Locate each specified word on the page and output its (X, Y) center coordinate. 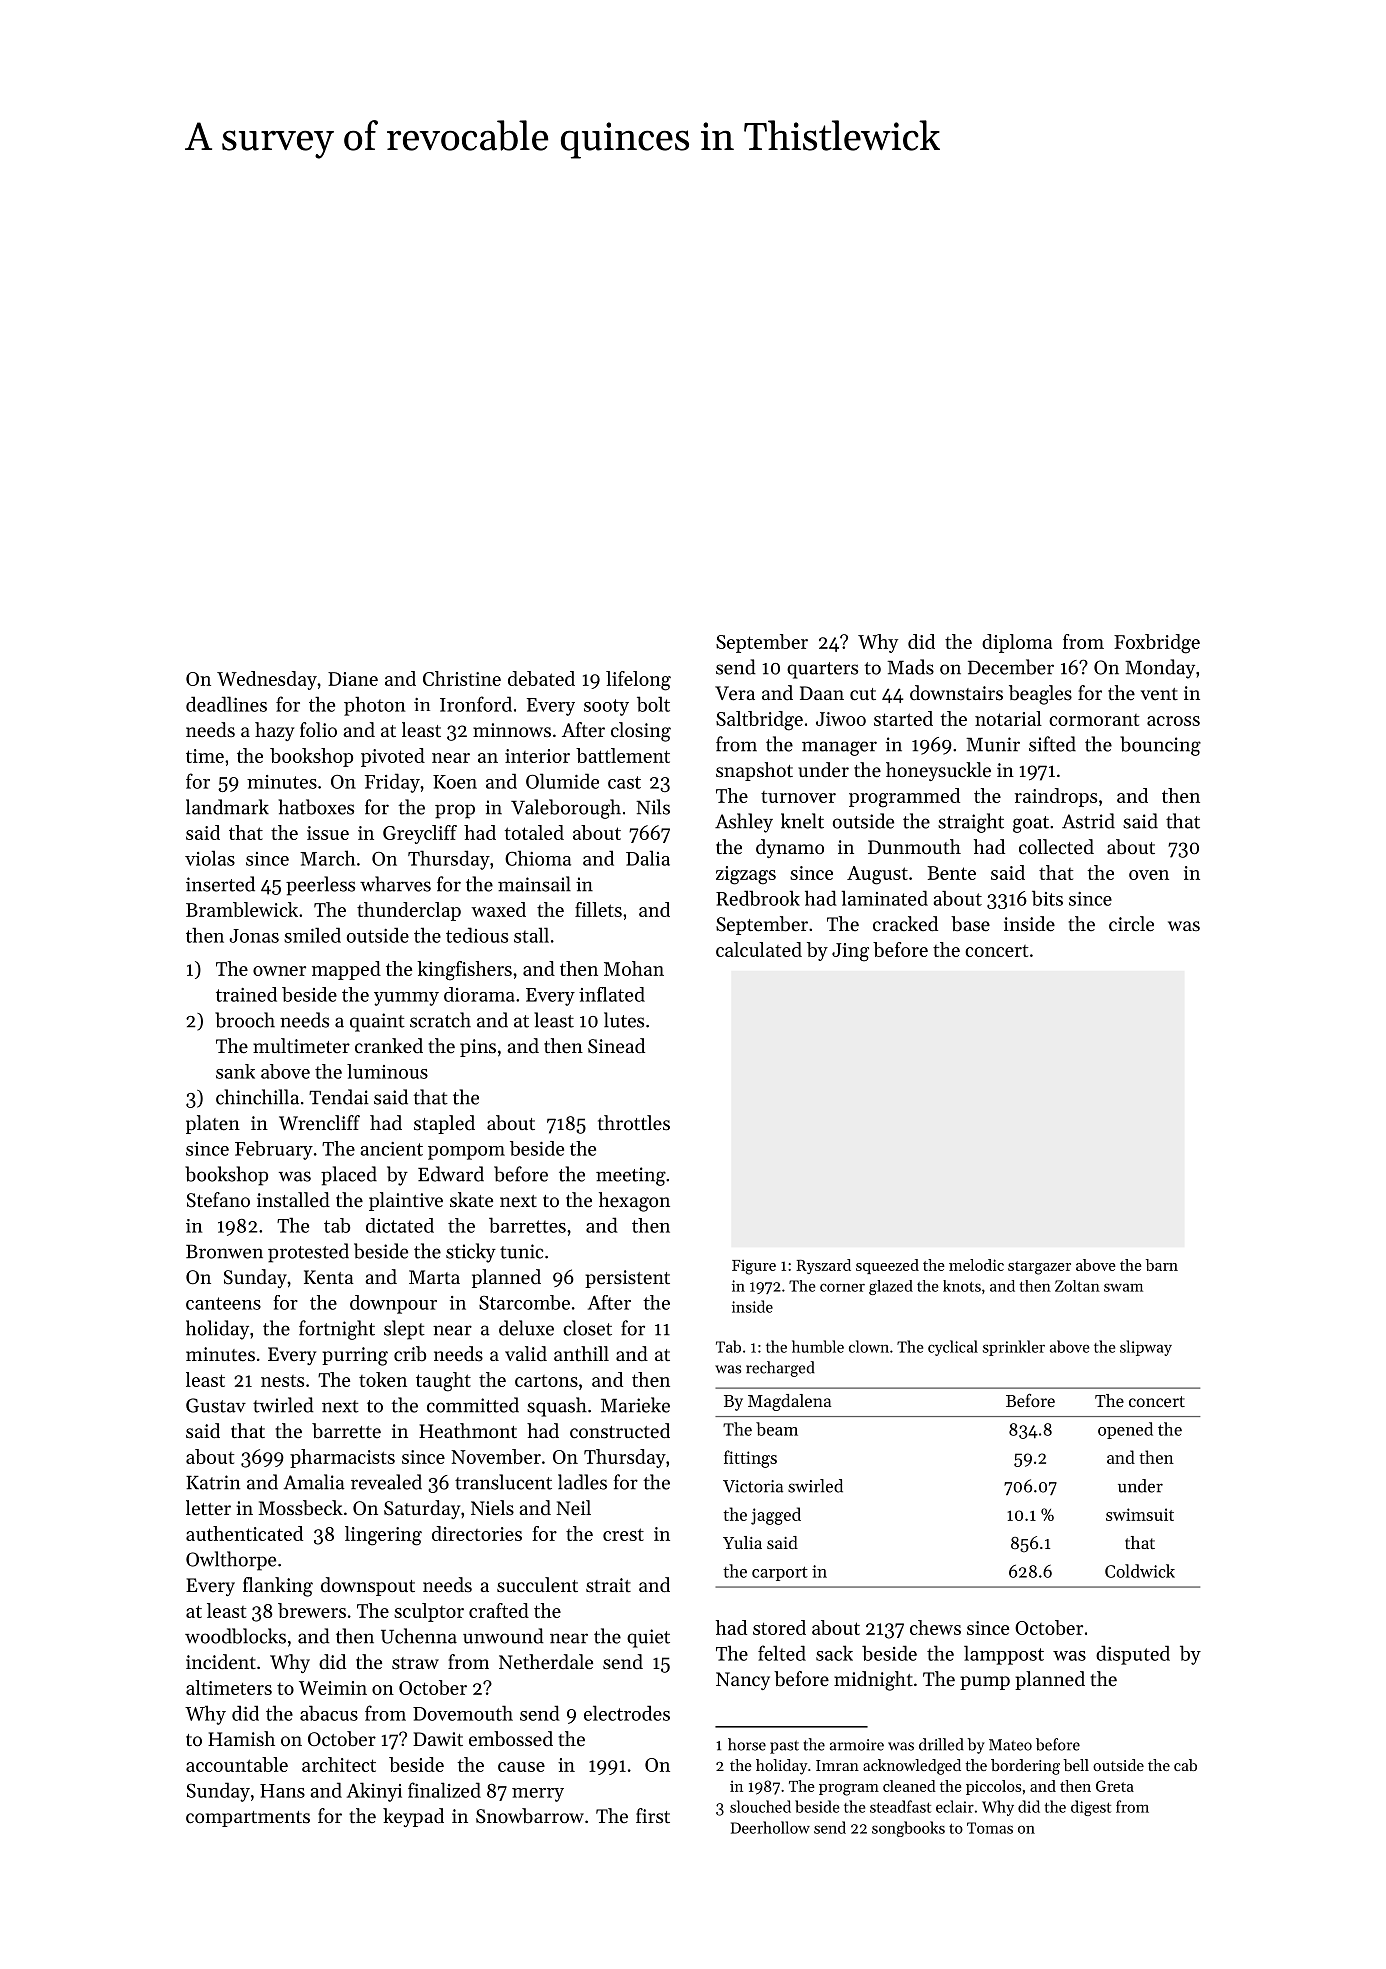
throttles (634, 1123)
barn (1162, 1265)
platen (213, 1124)
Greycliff (420, 834)
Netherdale (546, 1662)
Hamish (241, 1738)
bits (1047, 898)
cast (624, 782)
